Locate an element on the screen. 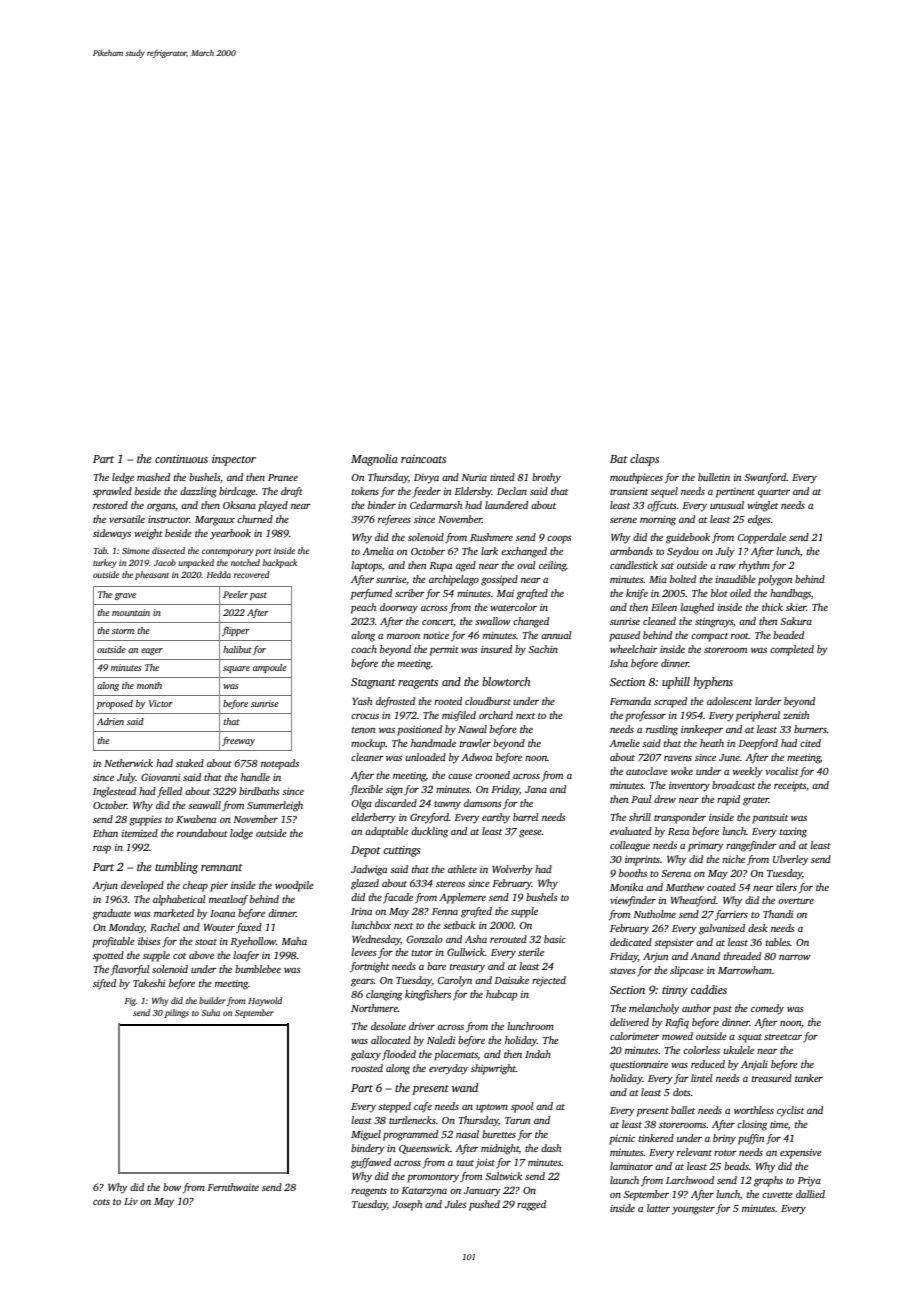 This screenshot has width=924, height=1308. pilings is located at coordinates (176, 1013).
